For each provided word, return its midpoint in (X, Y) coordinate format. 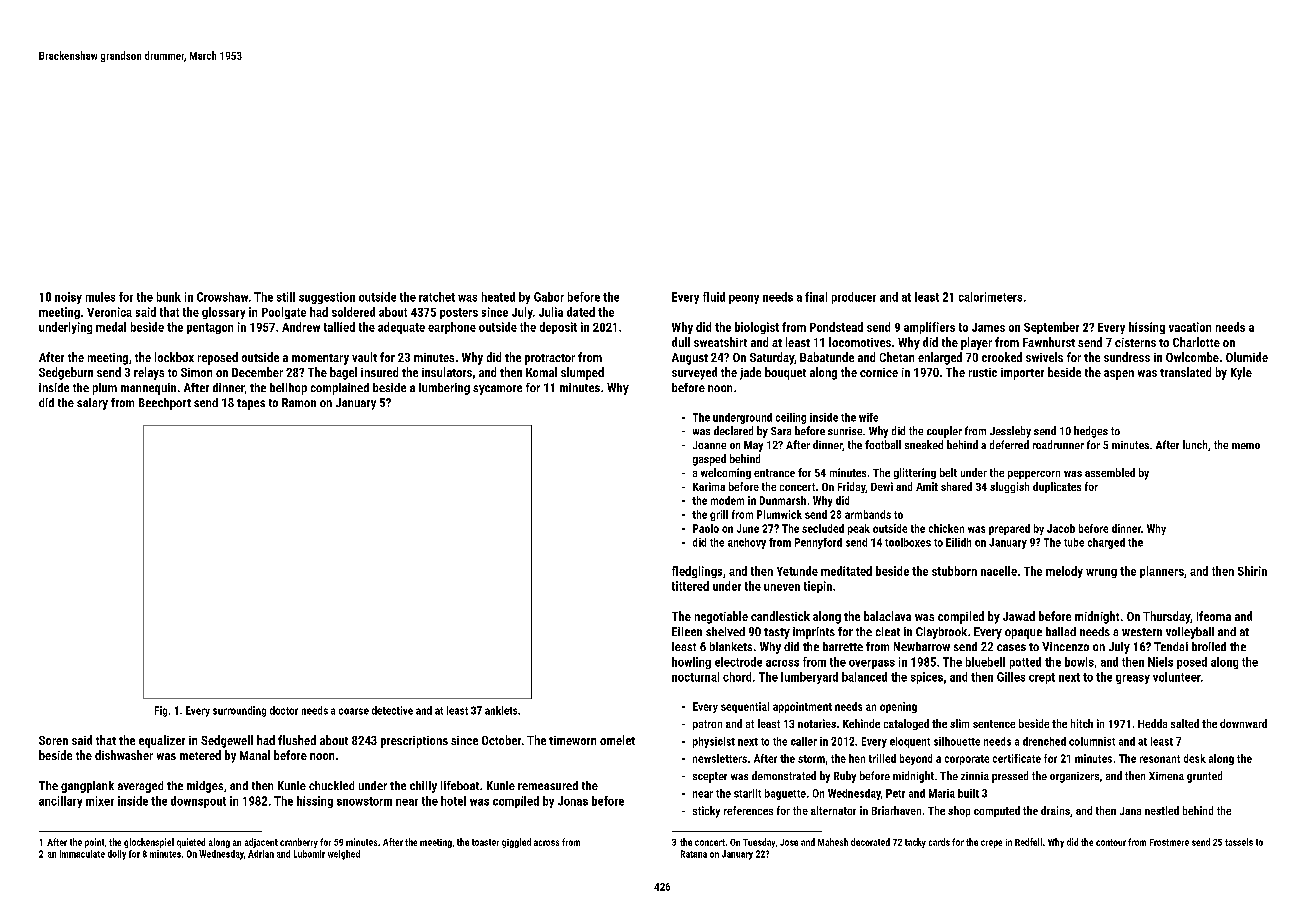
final (816, 297)
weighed (344, 855)
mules (100, 297)
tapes (251, 404)
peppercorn (1034, 475)
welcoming (726, 473)
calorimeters (990, 297)
